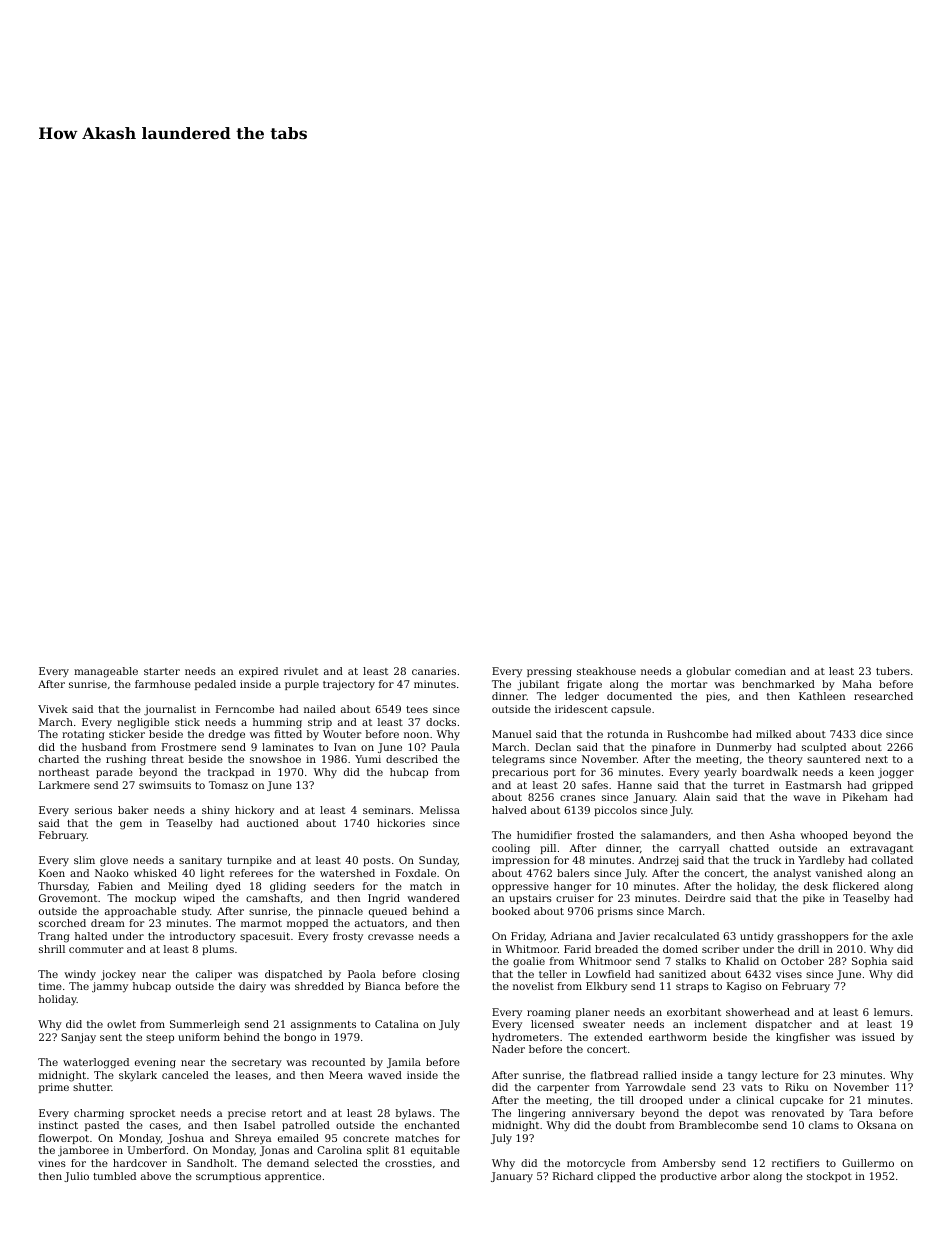  Describe the element at coordinates (441, 975) in the image. I see `closing` at that location.
